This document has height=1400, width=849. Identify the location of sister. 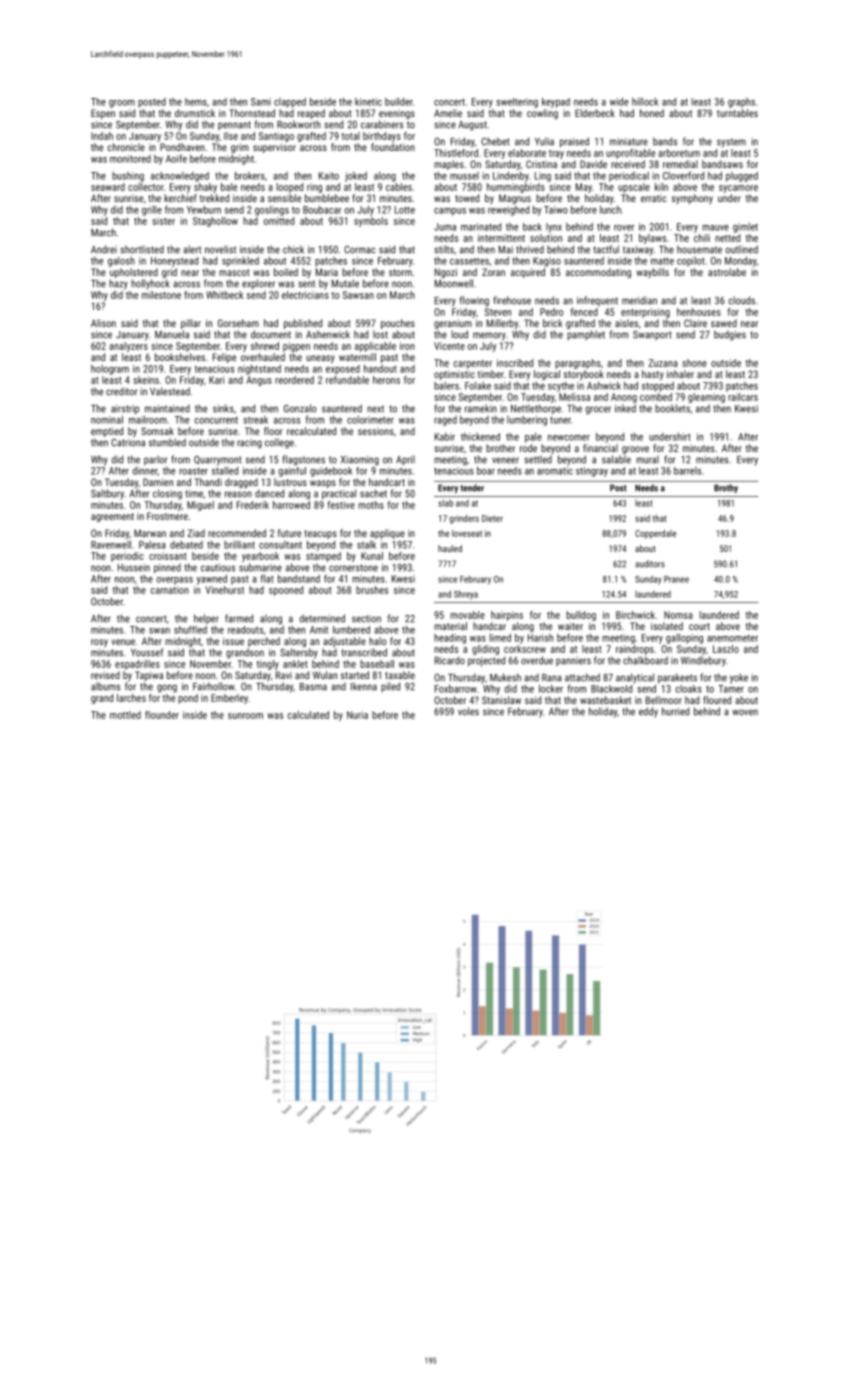
(163, 221).
